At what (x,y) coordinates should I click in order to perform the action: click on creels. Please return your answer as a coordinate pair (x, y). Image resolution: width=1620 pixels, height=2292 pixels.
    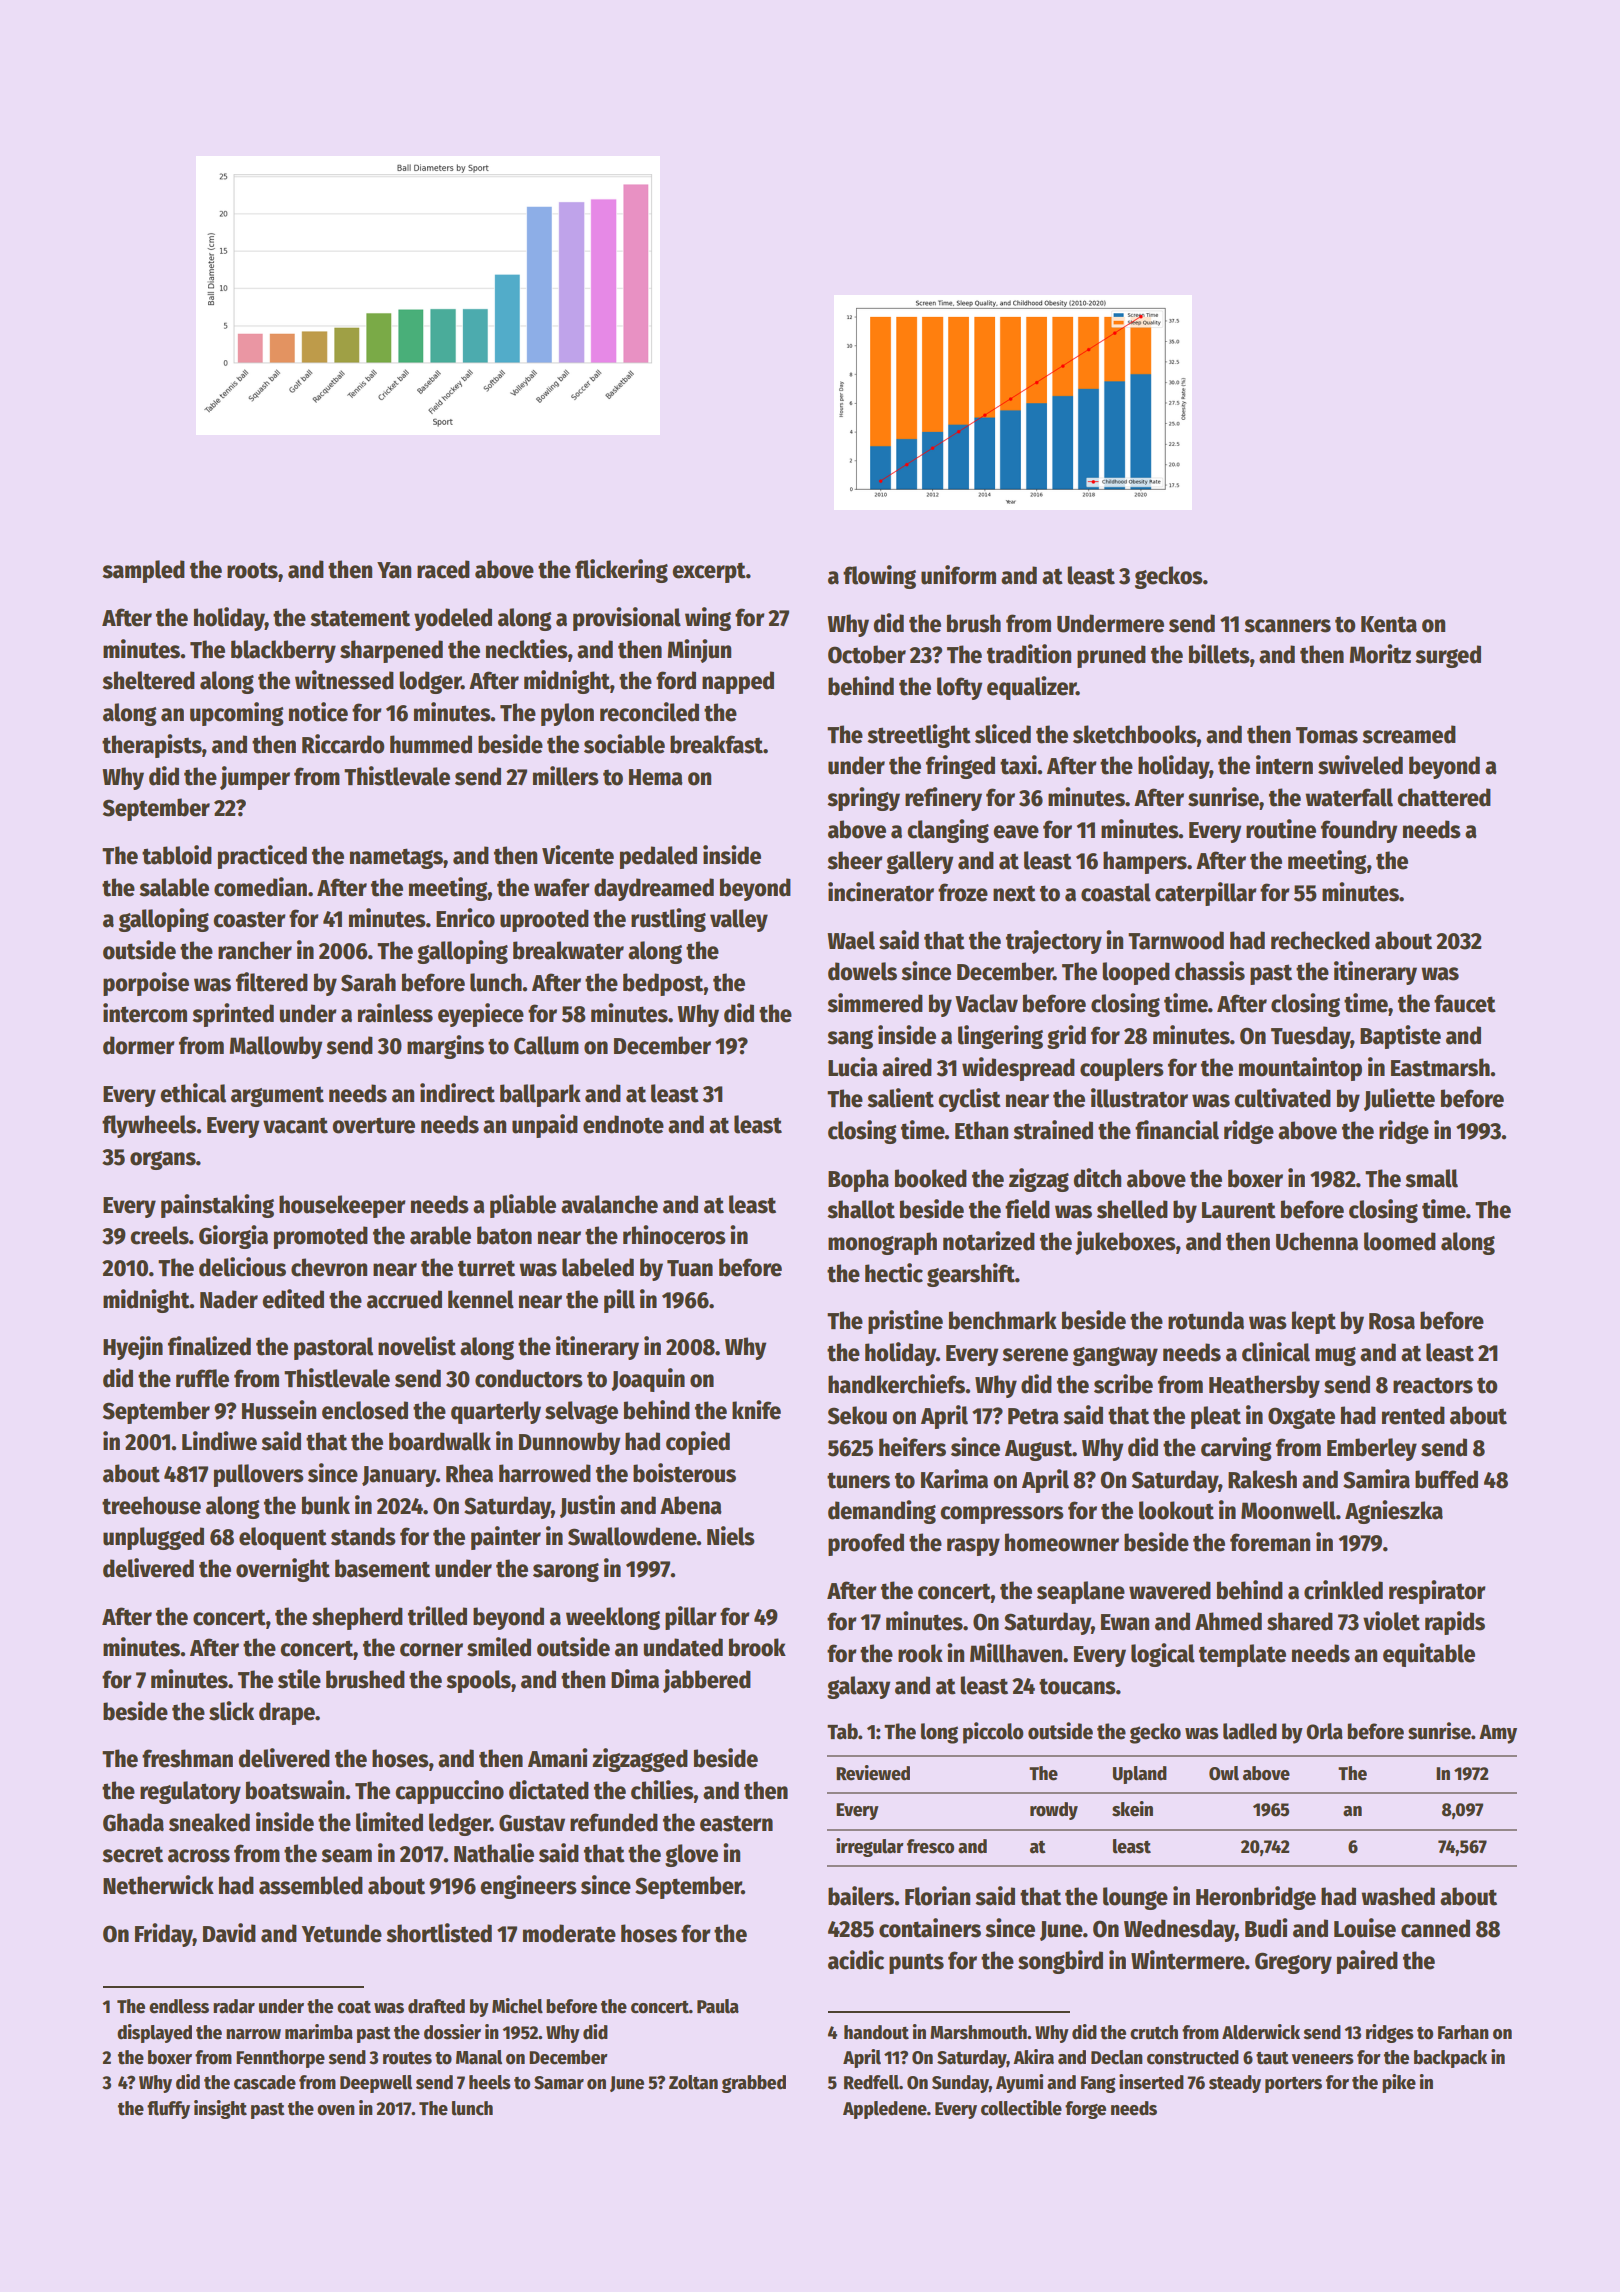
    Looking at the image, I should click on (159, 1235).
